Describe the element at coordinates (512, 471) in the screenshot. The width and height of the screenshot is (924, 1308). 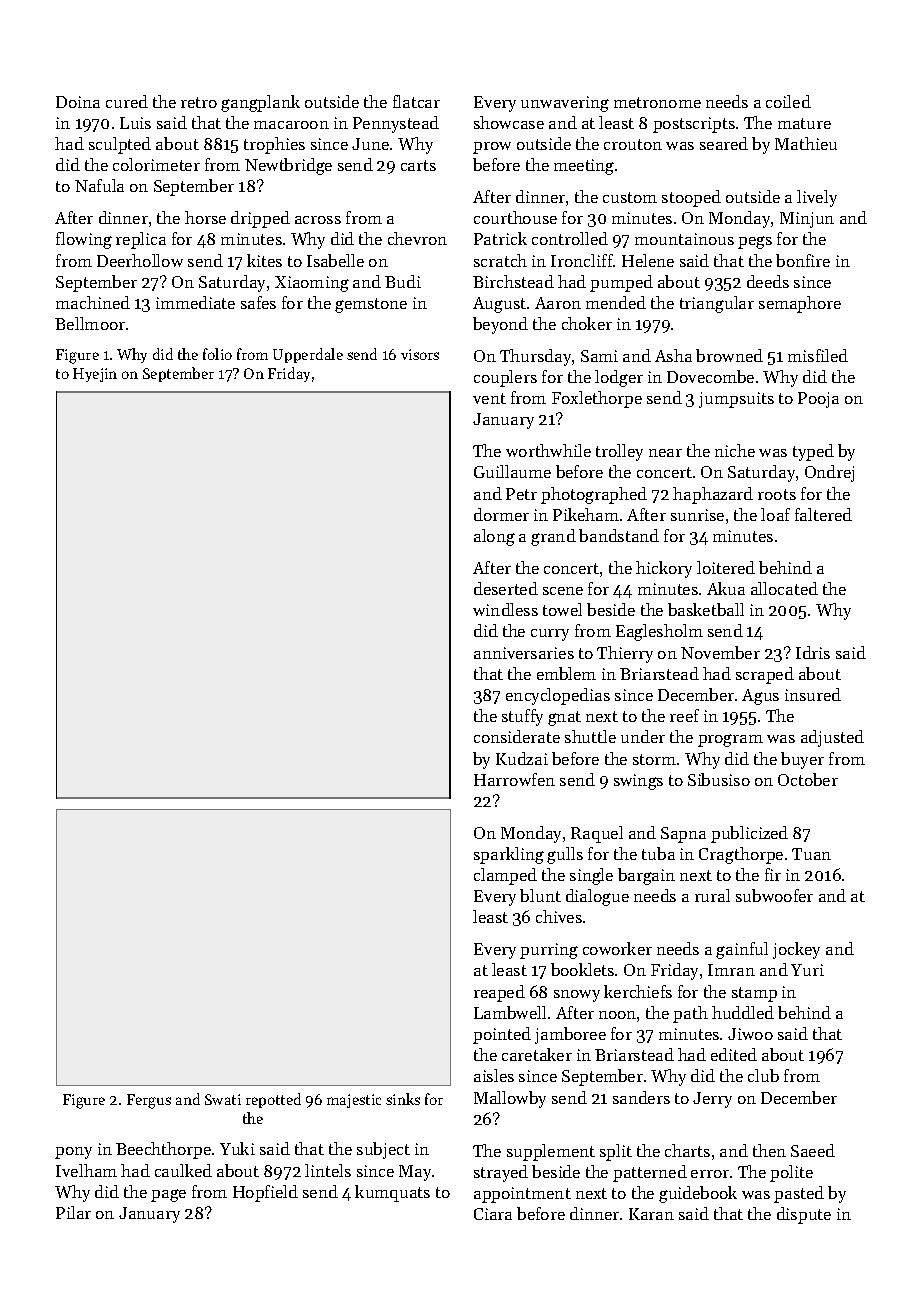
I see `Guillaume` at that location.
